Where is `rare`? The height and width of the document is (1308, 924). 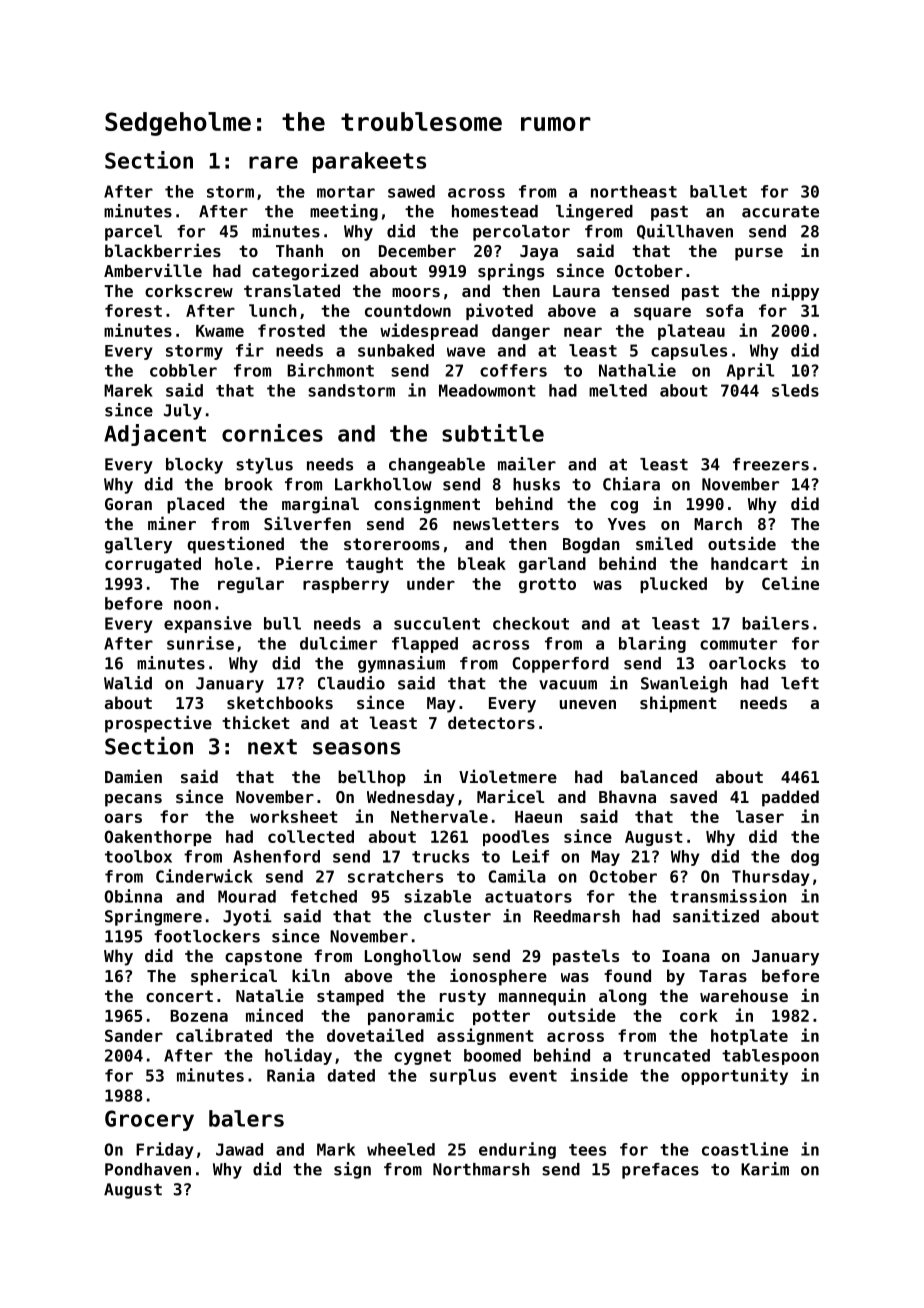 rare is located at coordinates (273, 162).
